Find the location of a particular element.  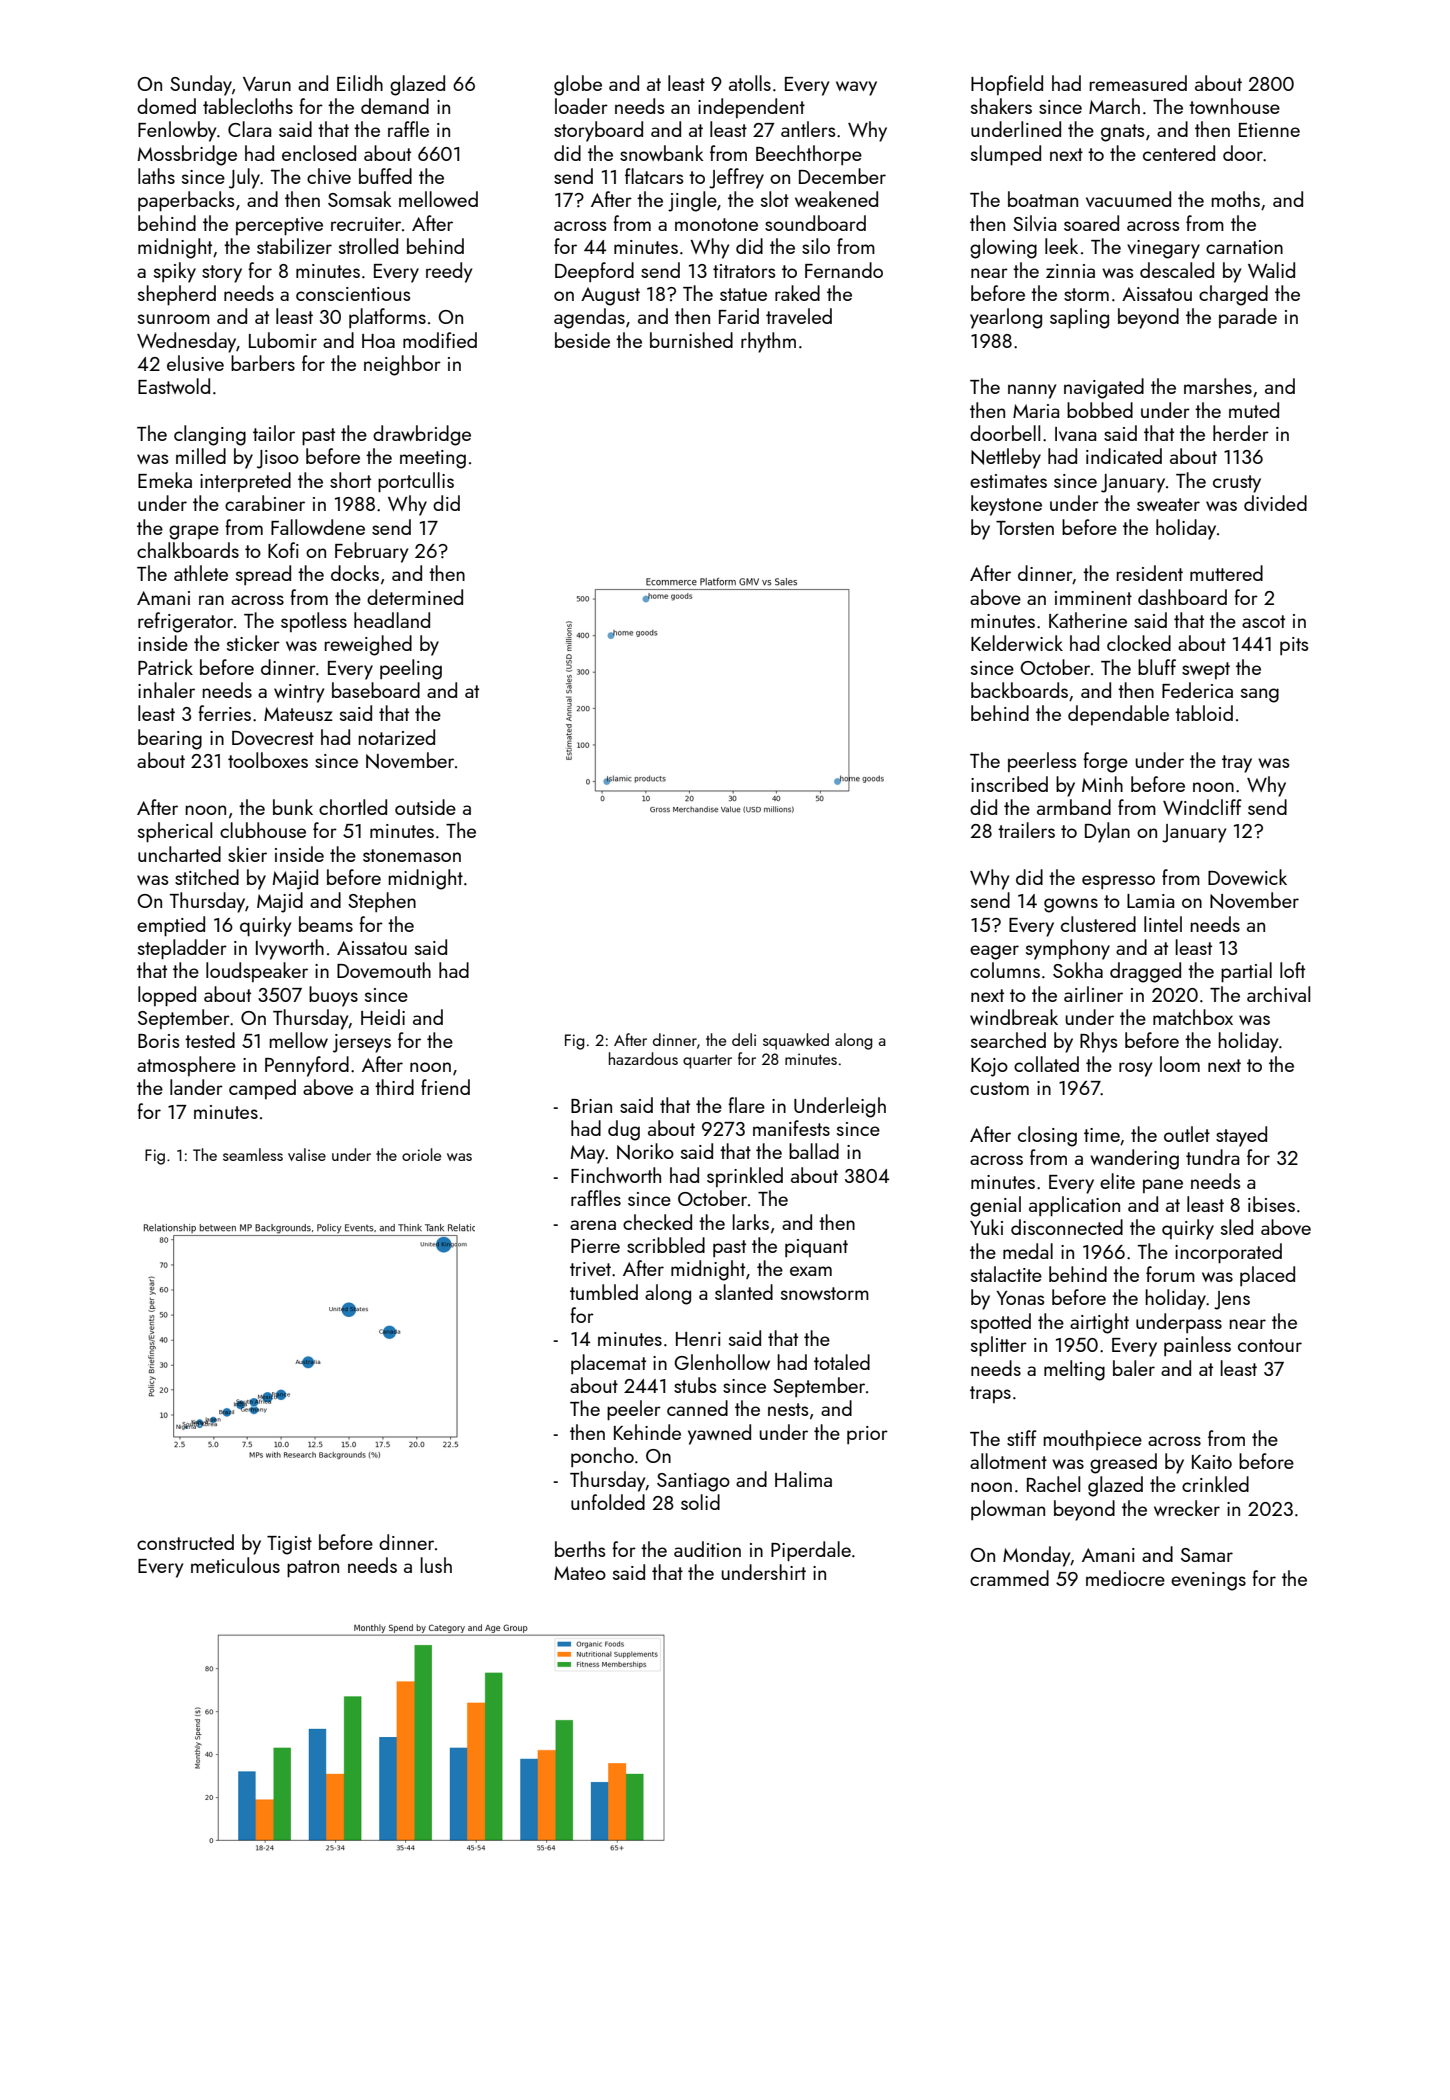

atolls is located at coordinates (750, 83).
